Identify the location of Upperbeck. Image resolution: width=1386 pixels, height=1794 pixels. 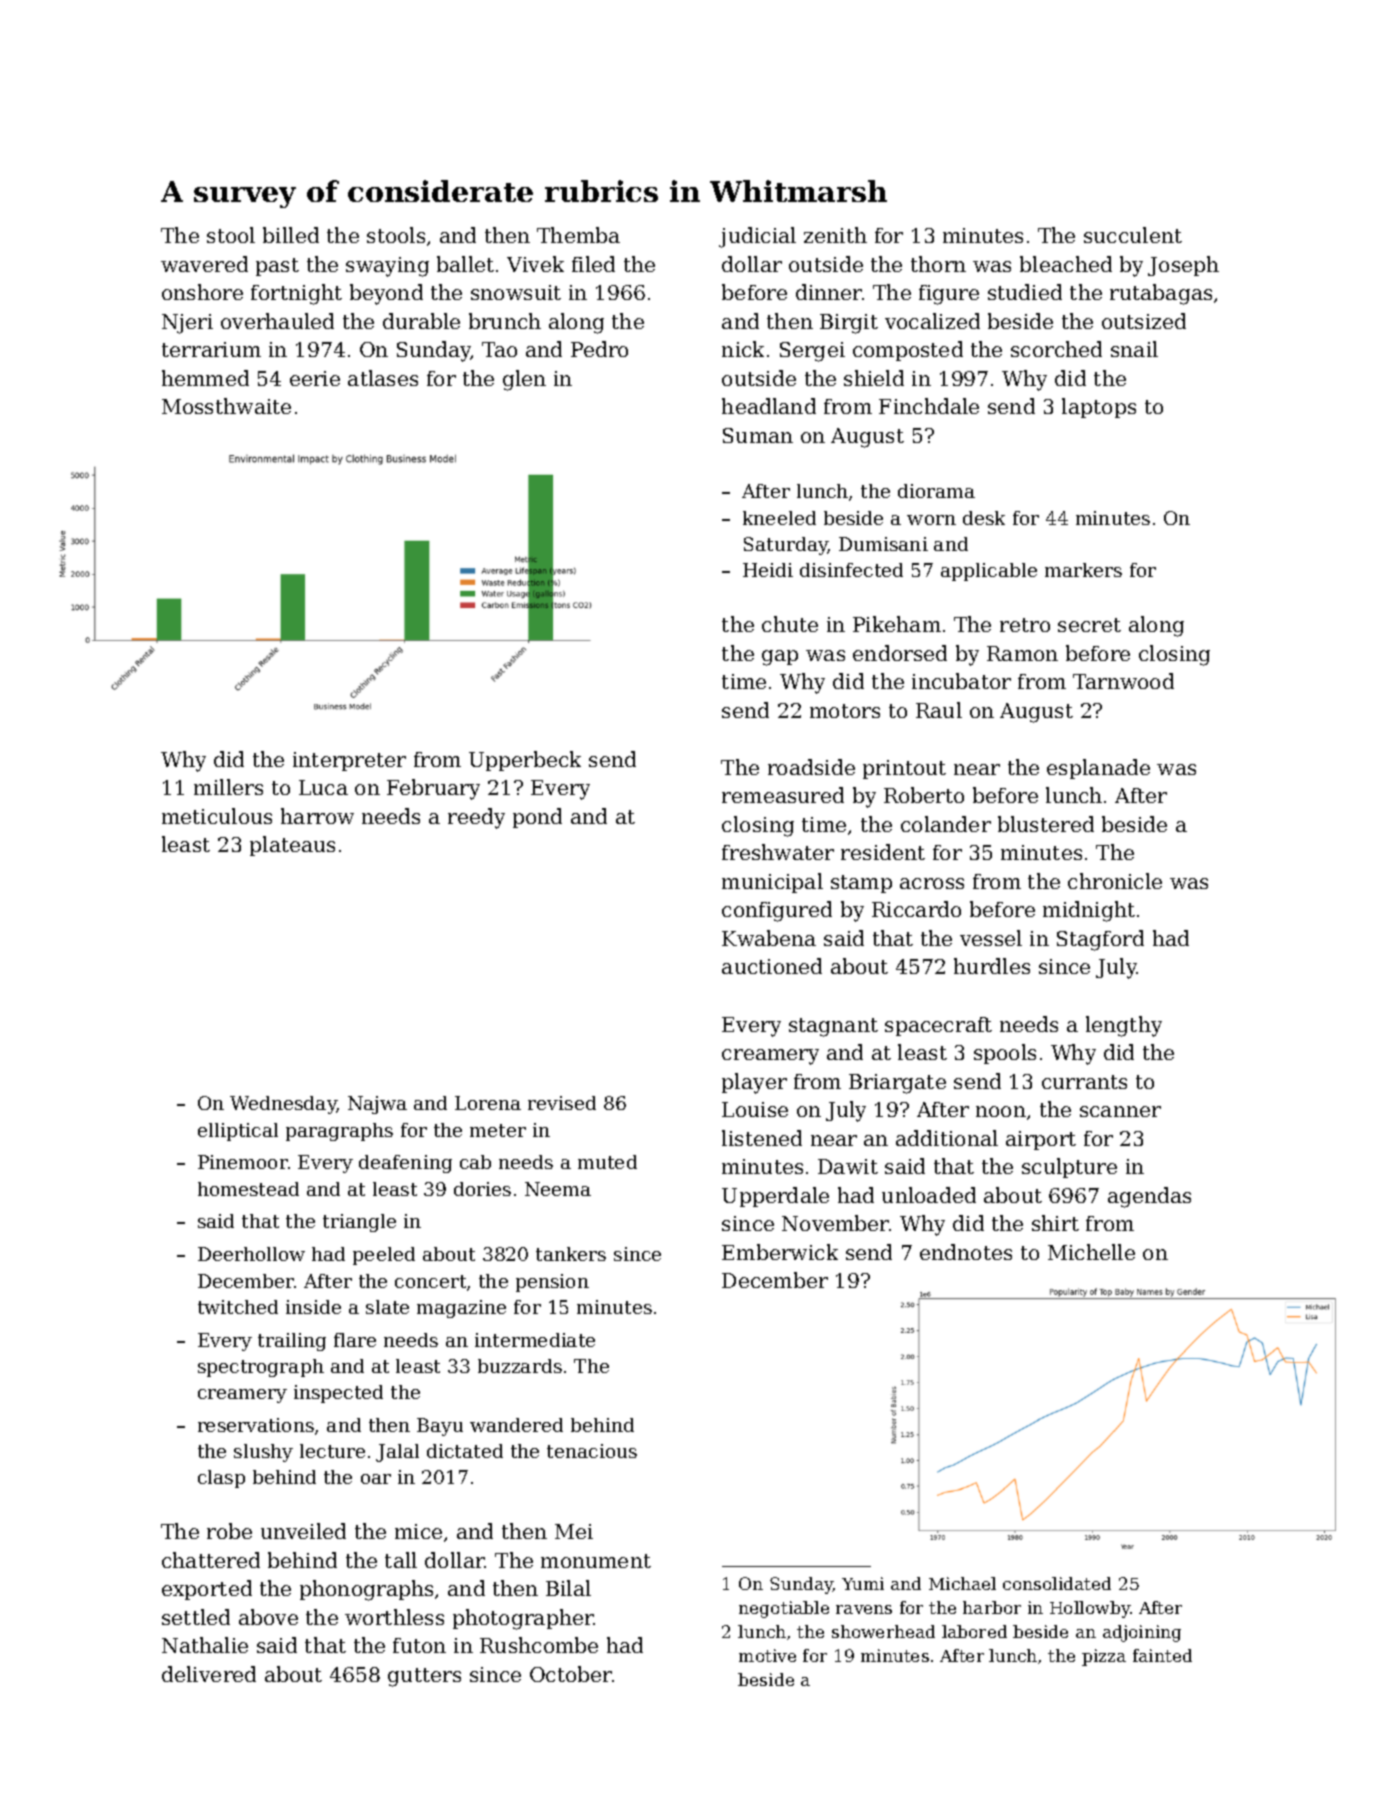
(525, 761).
